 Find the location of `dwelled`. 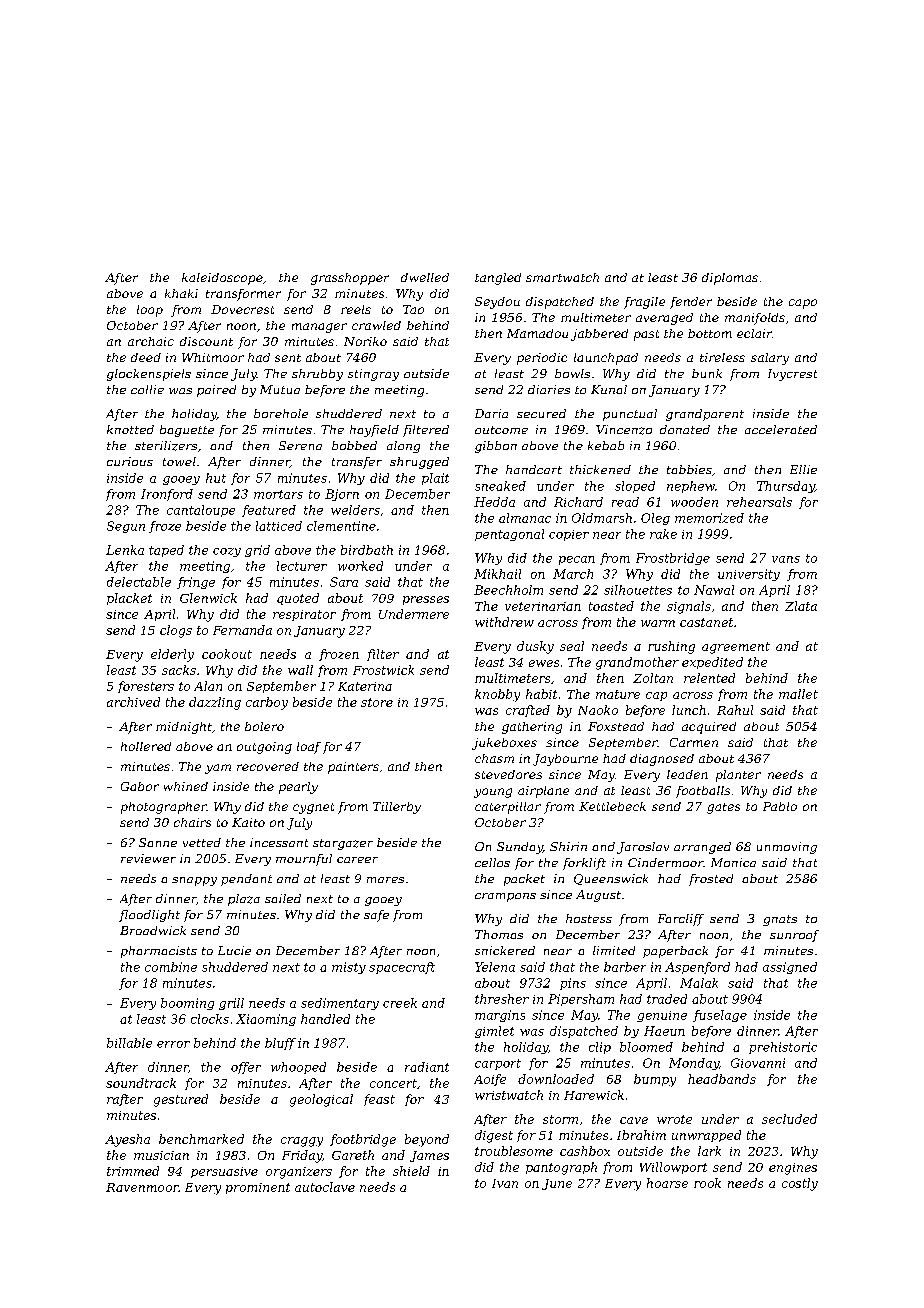

dwelled is located at coordinates (425, 277).
